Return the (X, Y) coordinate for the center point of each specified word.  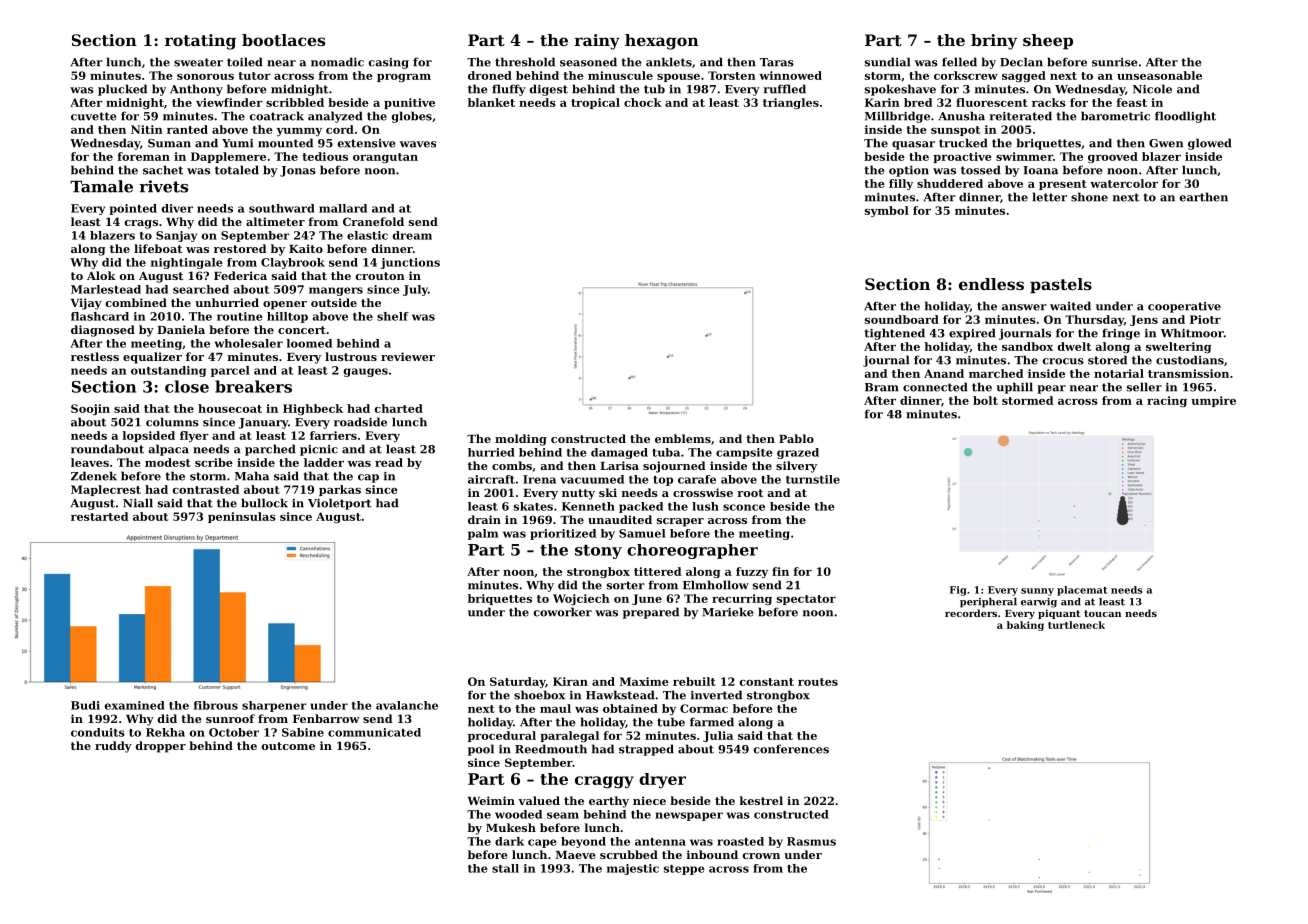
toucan (1102, 613)
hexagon (662, 42)
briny (994, 42)
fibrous (216, 705)
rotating (200, 42)
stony (598, 552)
